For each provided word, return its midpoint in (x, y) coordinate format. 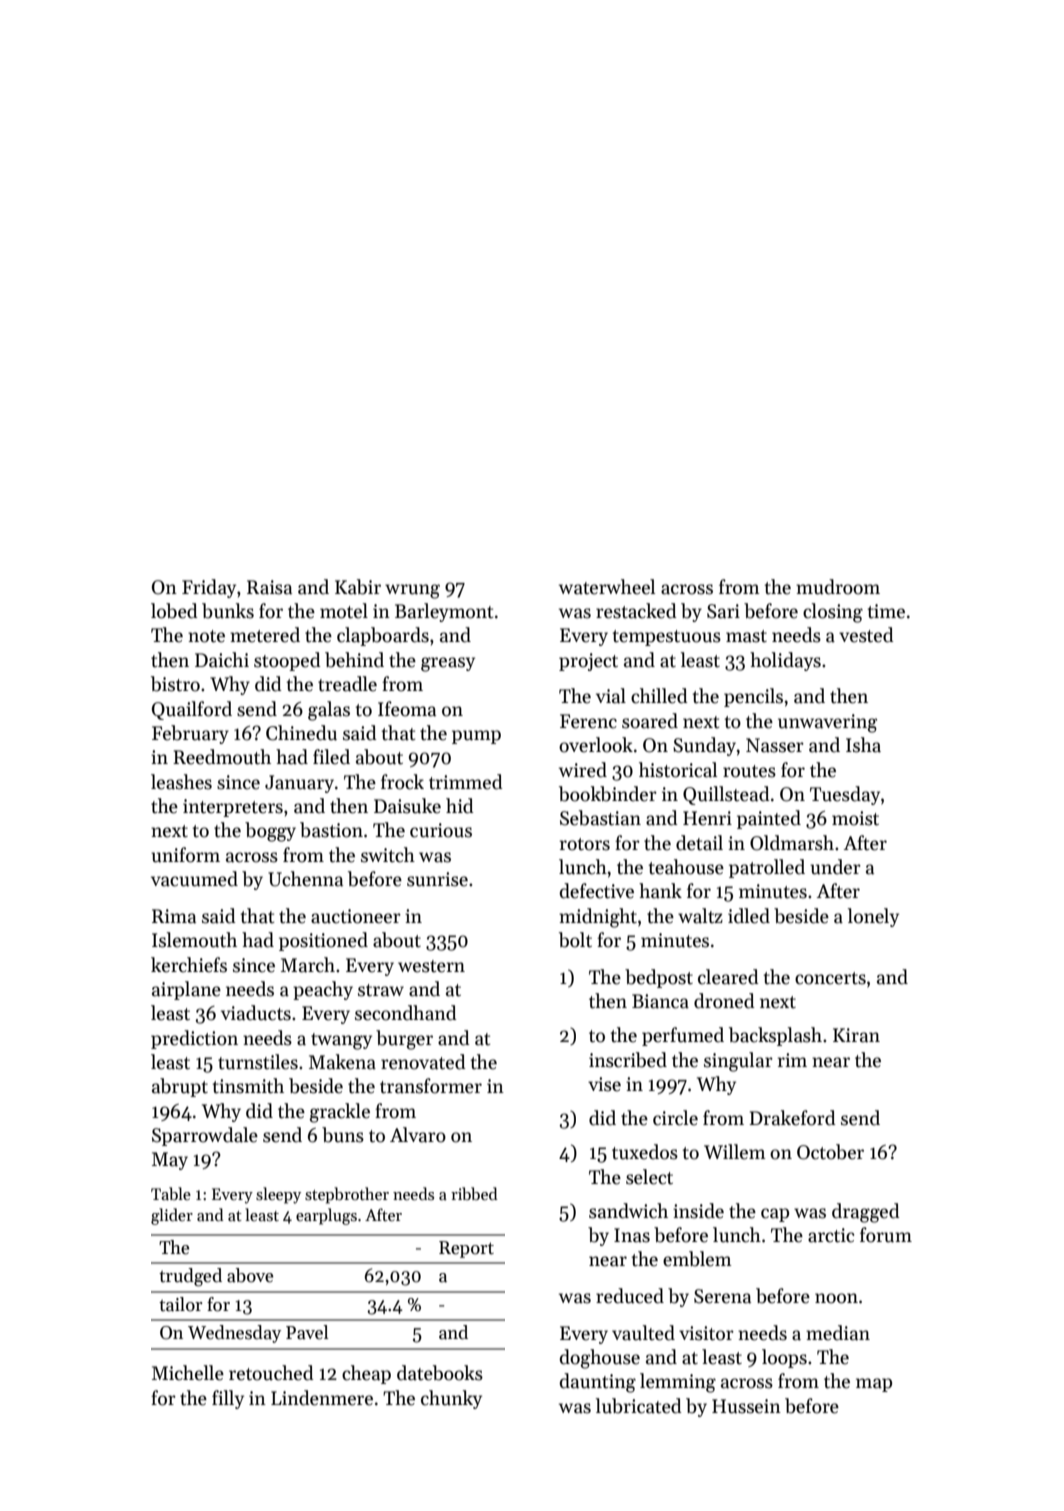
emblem (697, 1259)
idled (749, 916)
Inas (632, 1235)
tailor (181, 1304)
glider (172, 1216)
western (431, 966)
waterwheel (607, 587)
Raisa (269, 587)
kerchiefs (189, 965)
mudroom (838, 587)
